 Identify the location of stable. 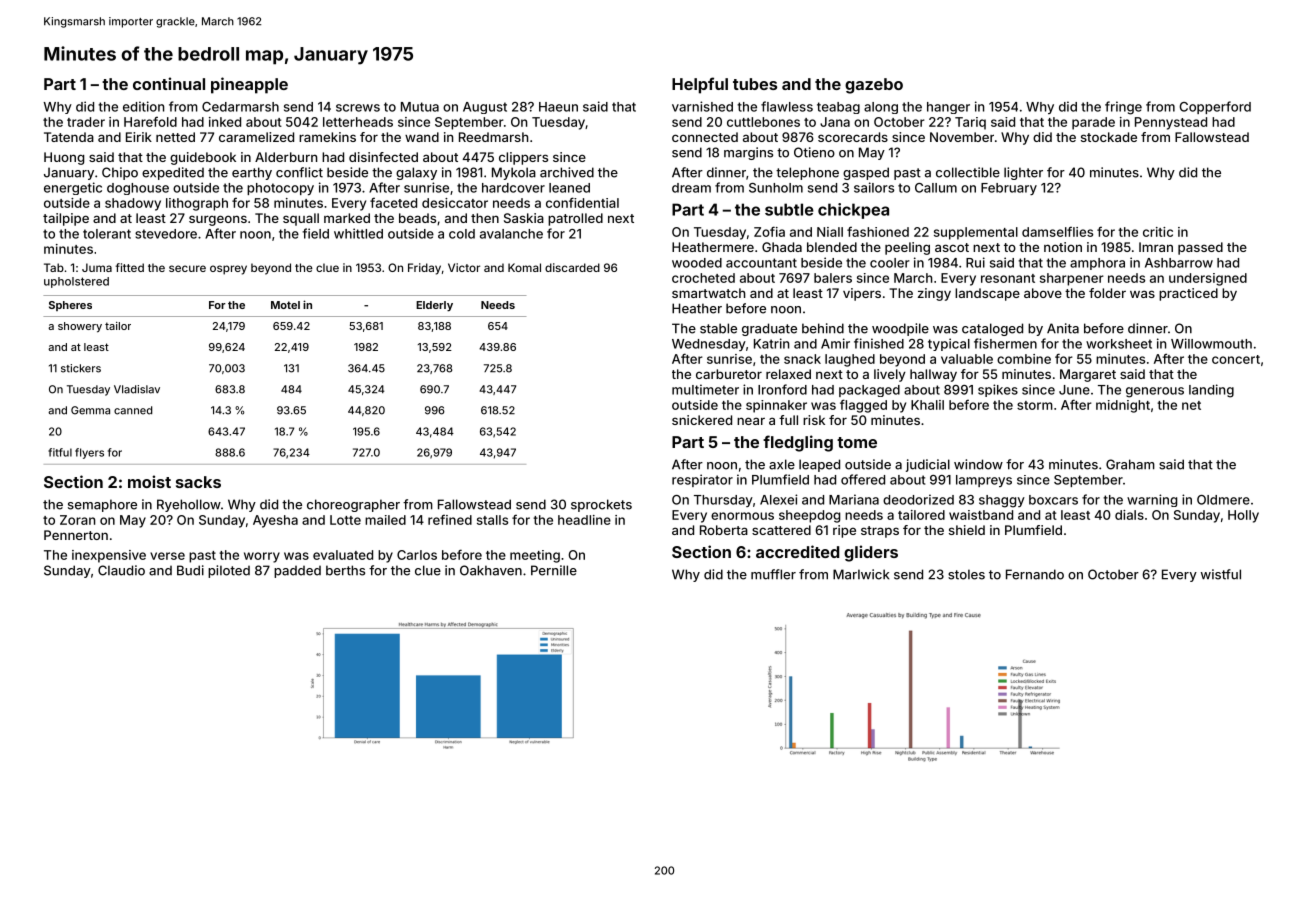
(718, 328).
